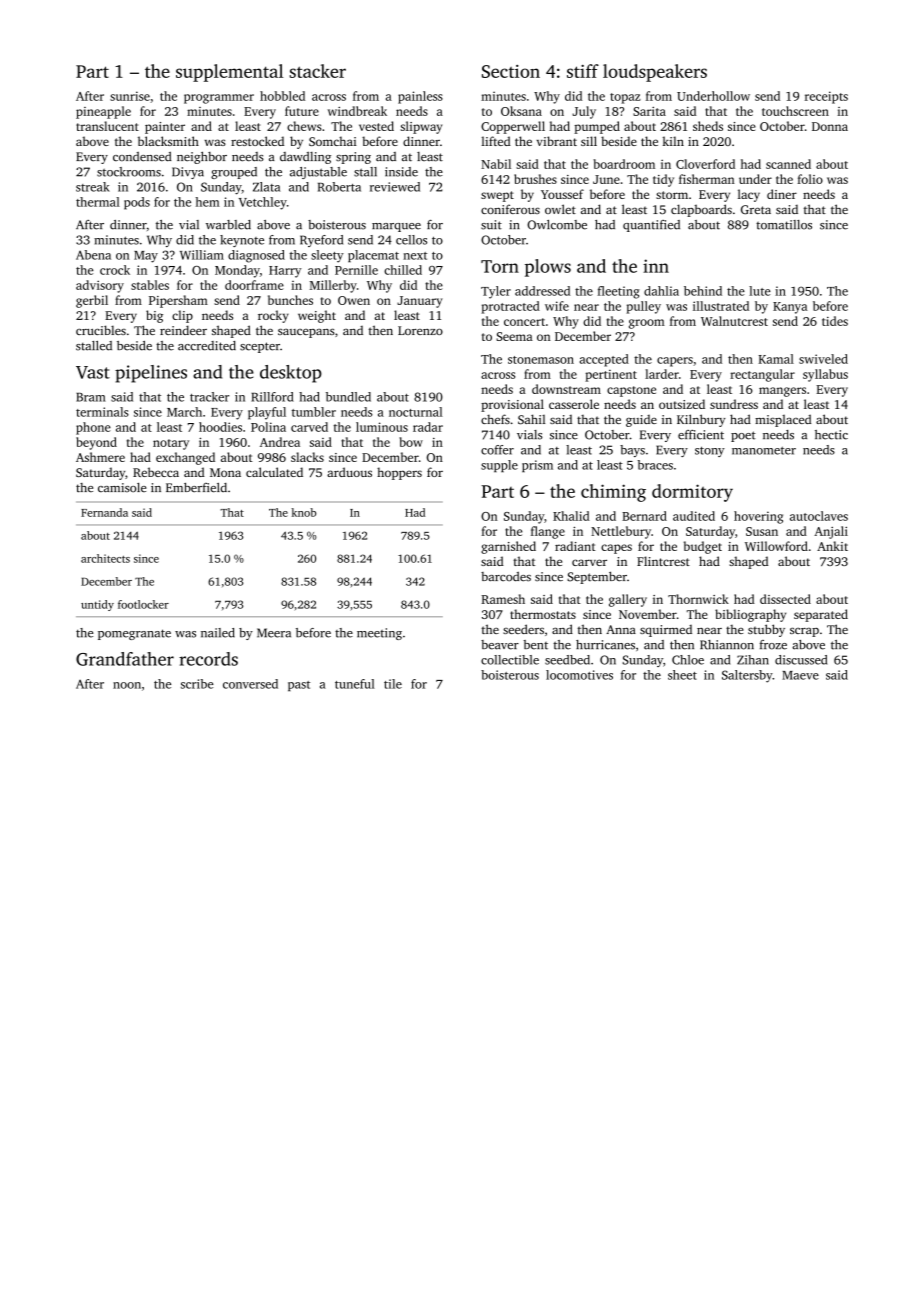 This page has height=1308, width=924. Describe the element at coordinates (511, 71) in the page. I see `Section` at that location.
